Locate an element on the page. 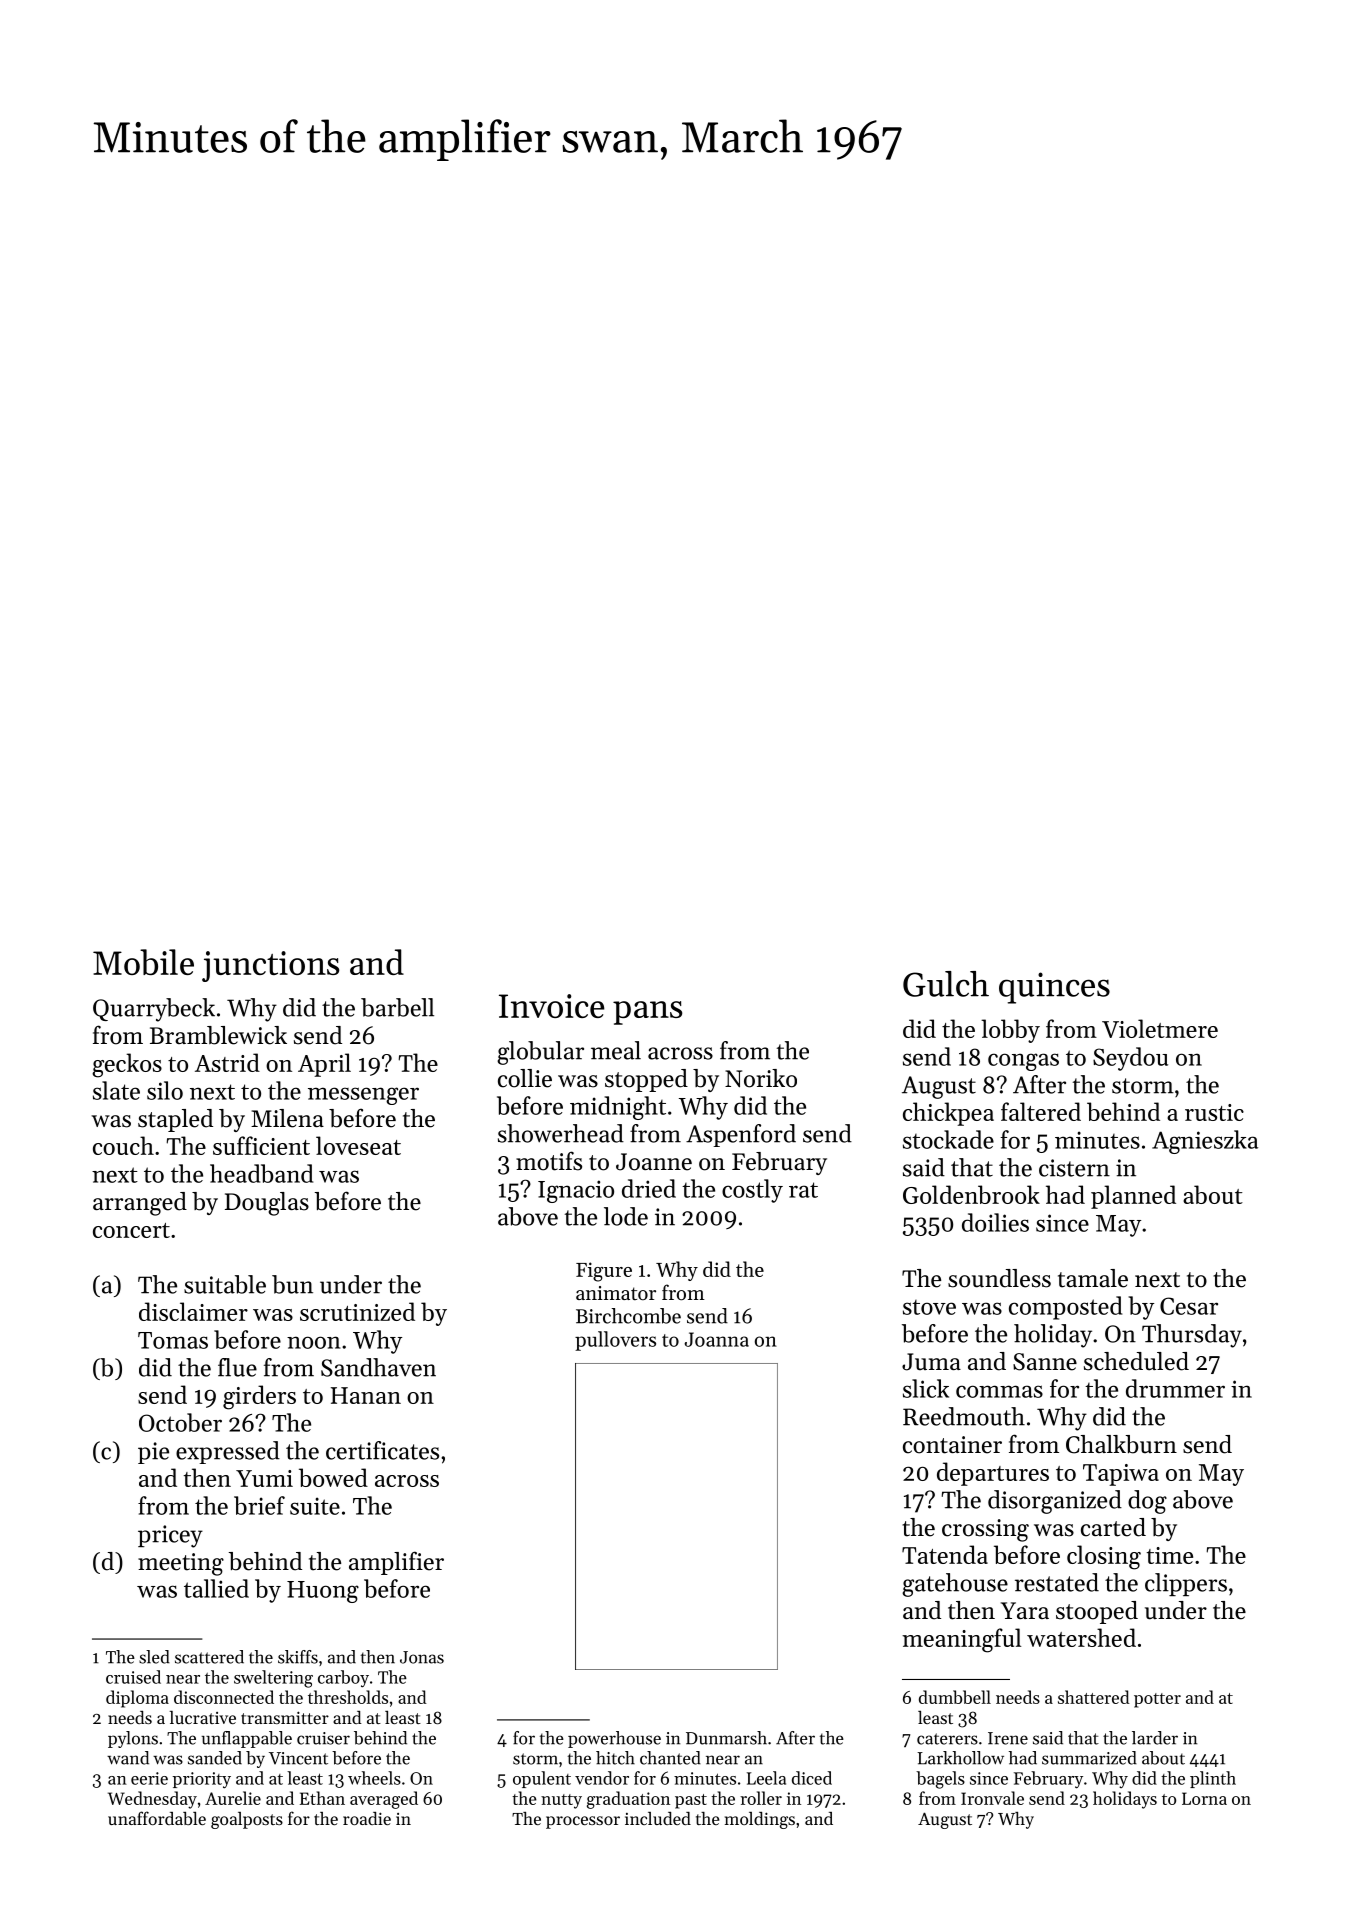 This document has height=1913, width=1353. suite is located at coordinates (315, 1506).
